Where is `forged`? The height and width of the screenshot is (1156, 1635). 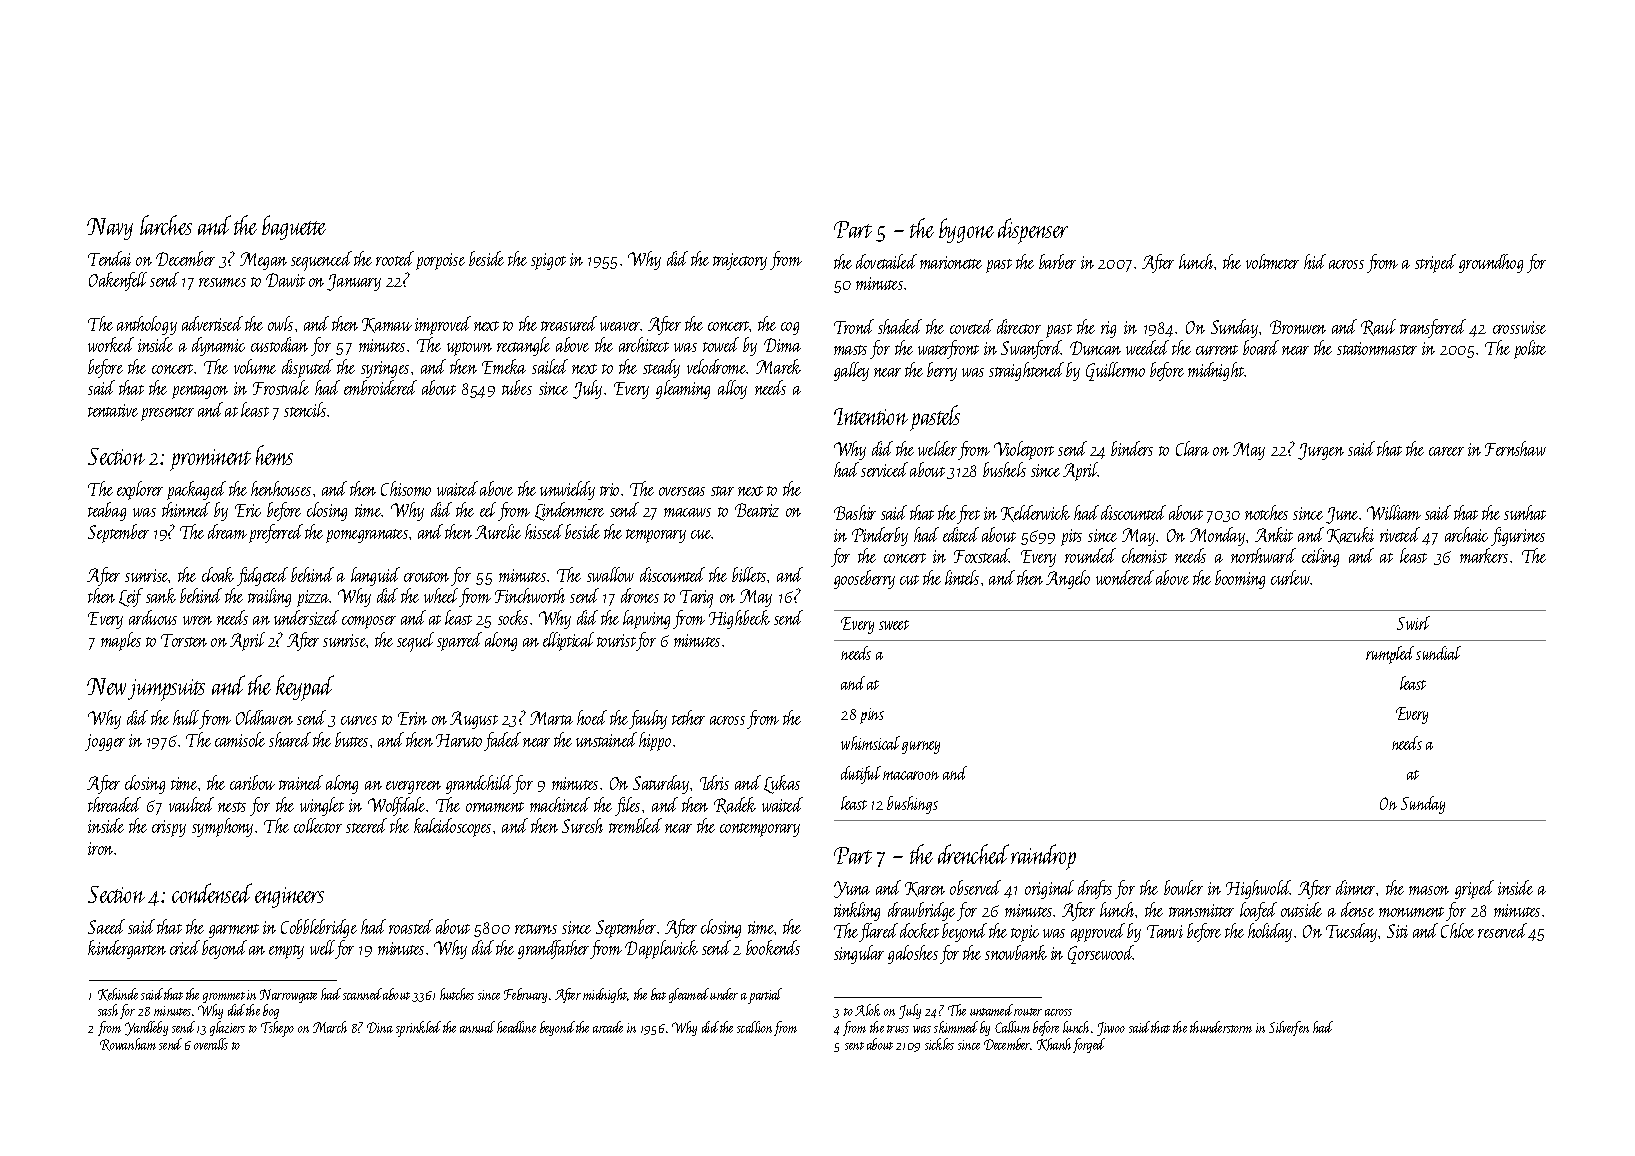 forged is located at coordinates (1089, 1045).
